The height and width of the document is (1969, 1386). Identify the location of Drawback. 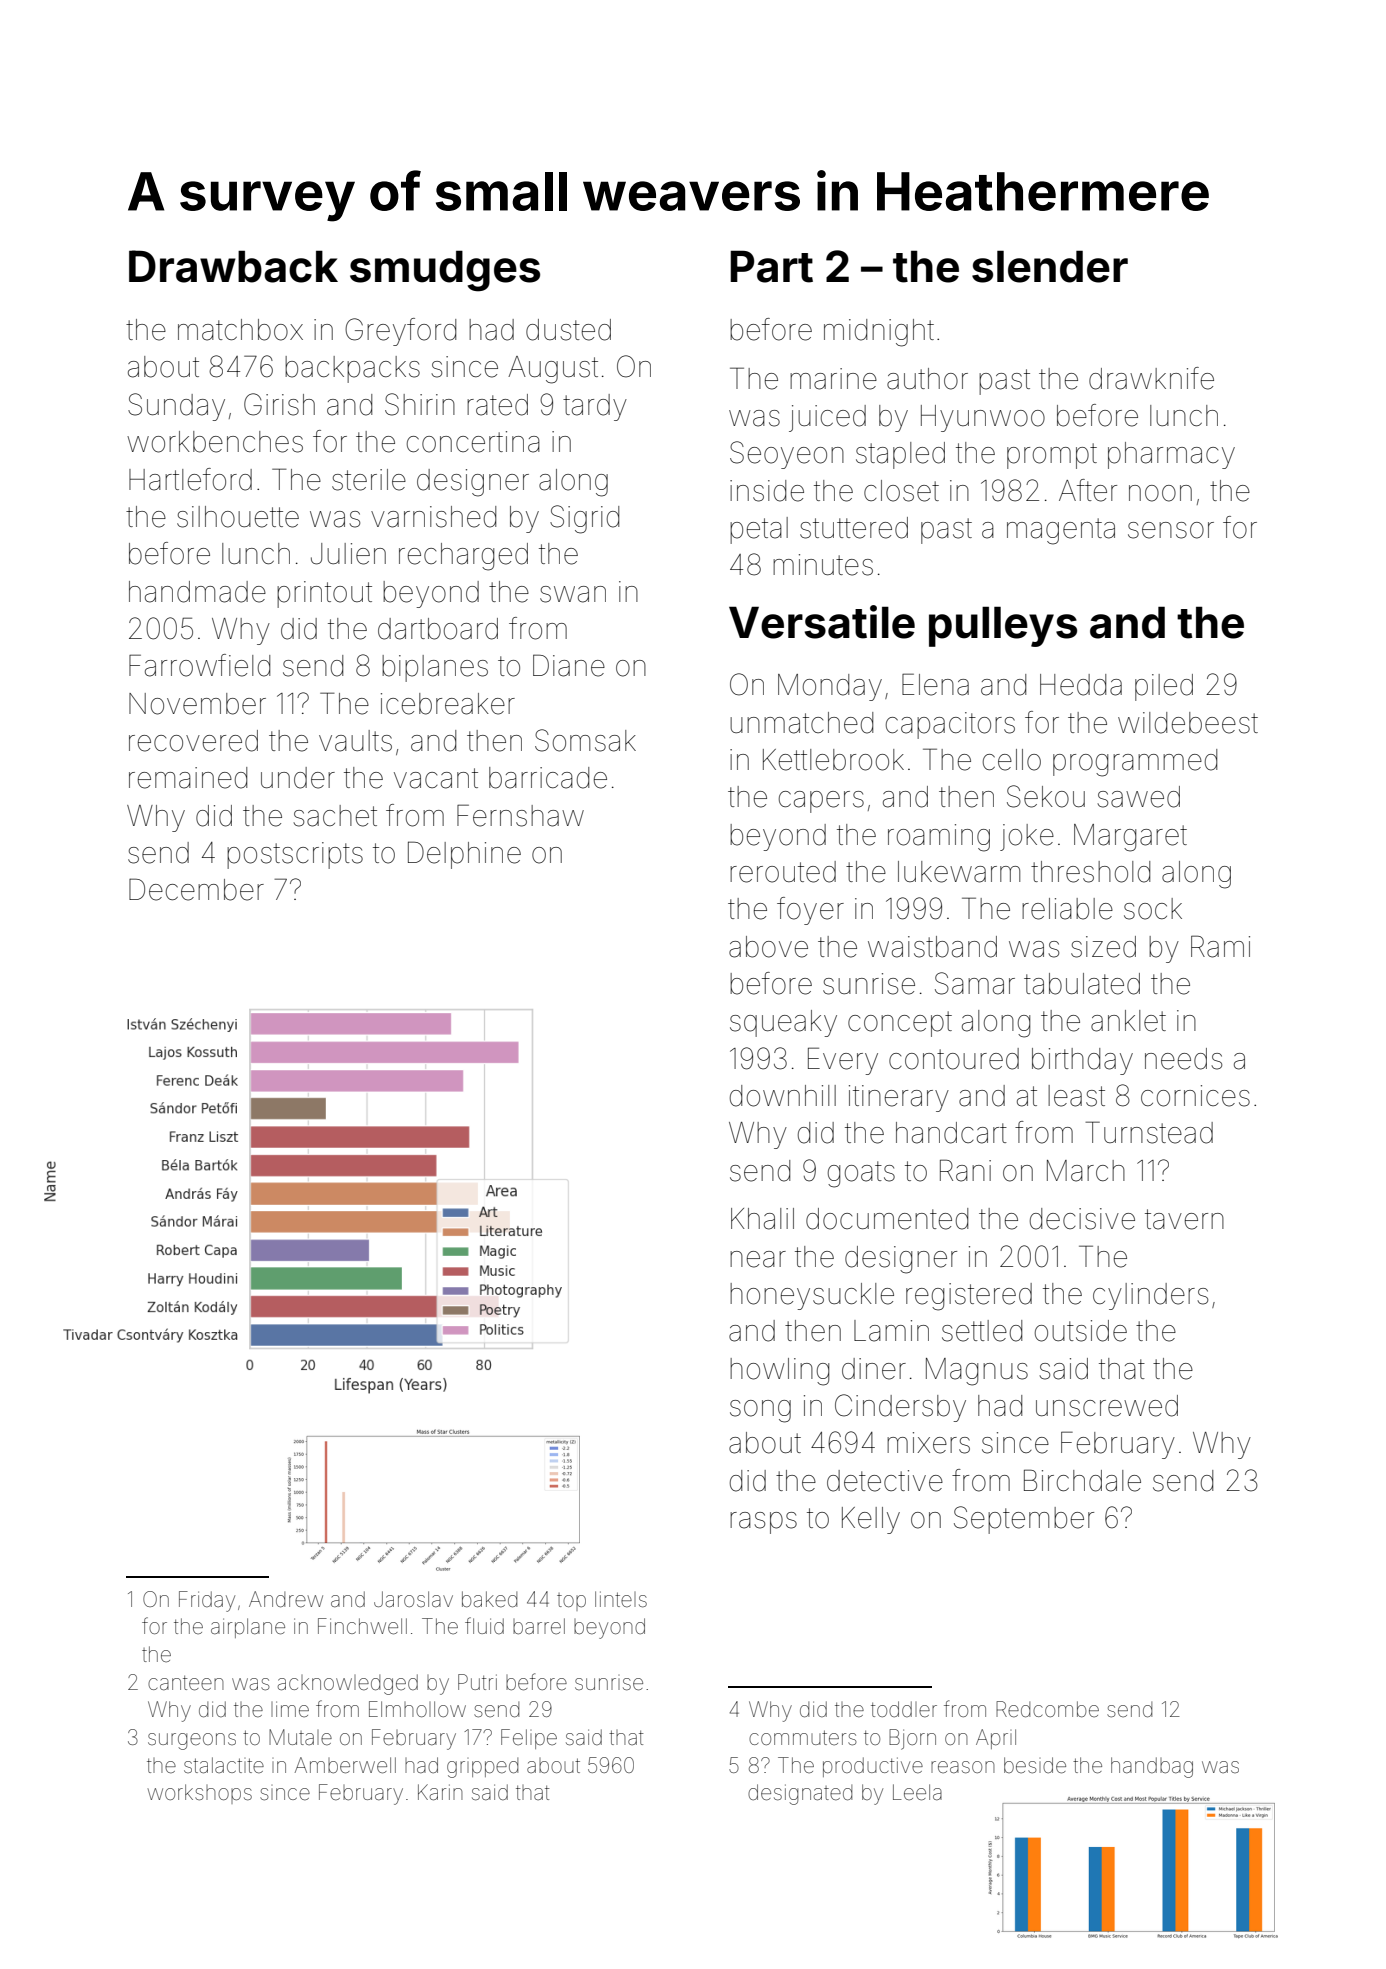
(233, 266).
